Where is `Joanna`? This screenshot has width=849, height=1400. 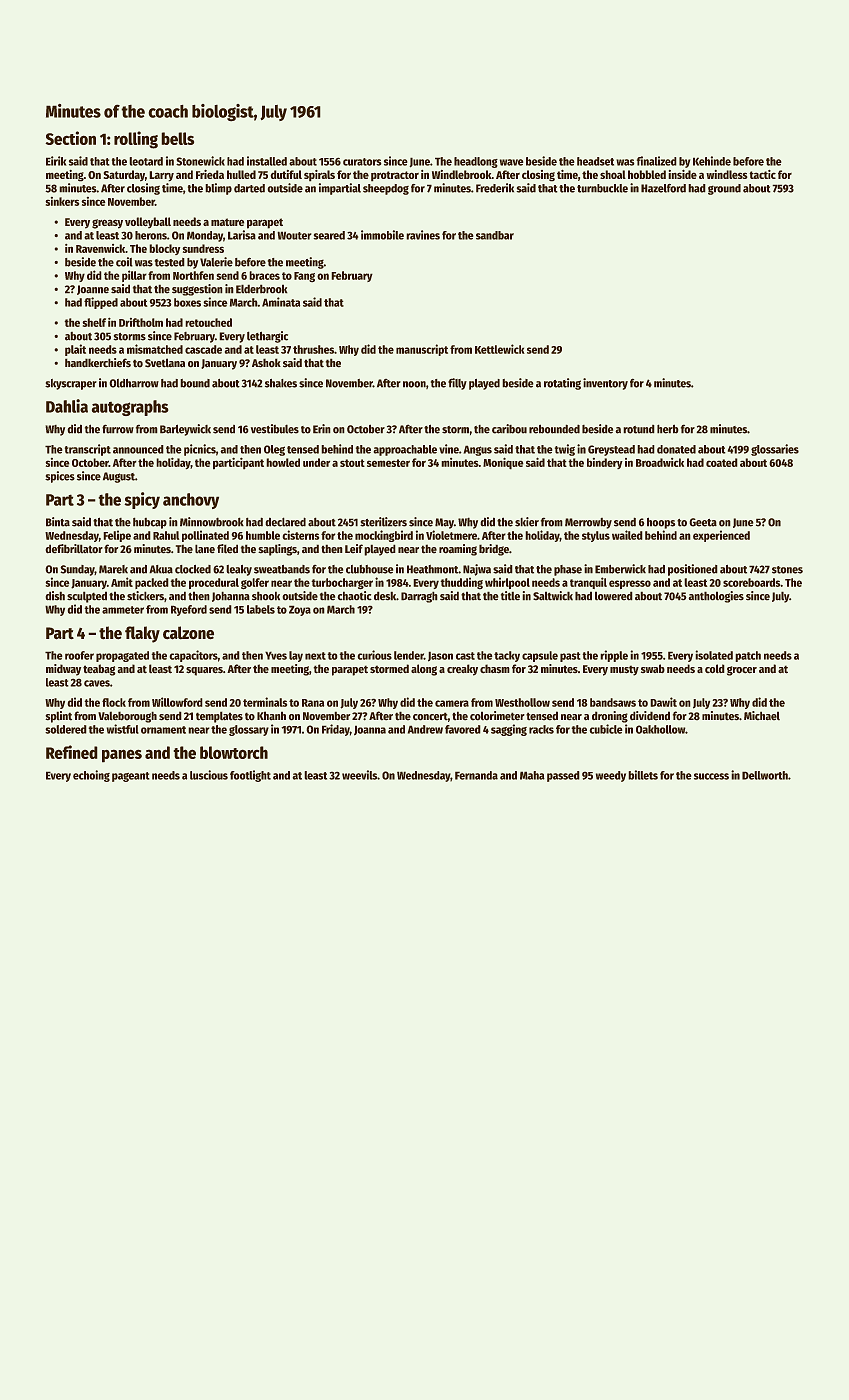
Joanna is located at coordinates (370, 730).
